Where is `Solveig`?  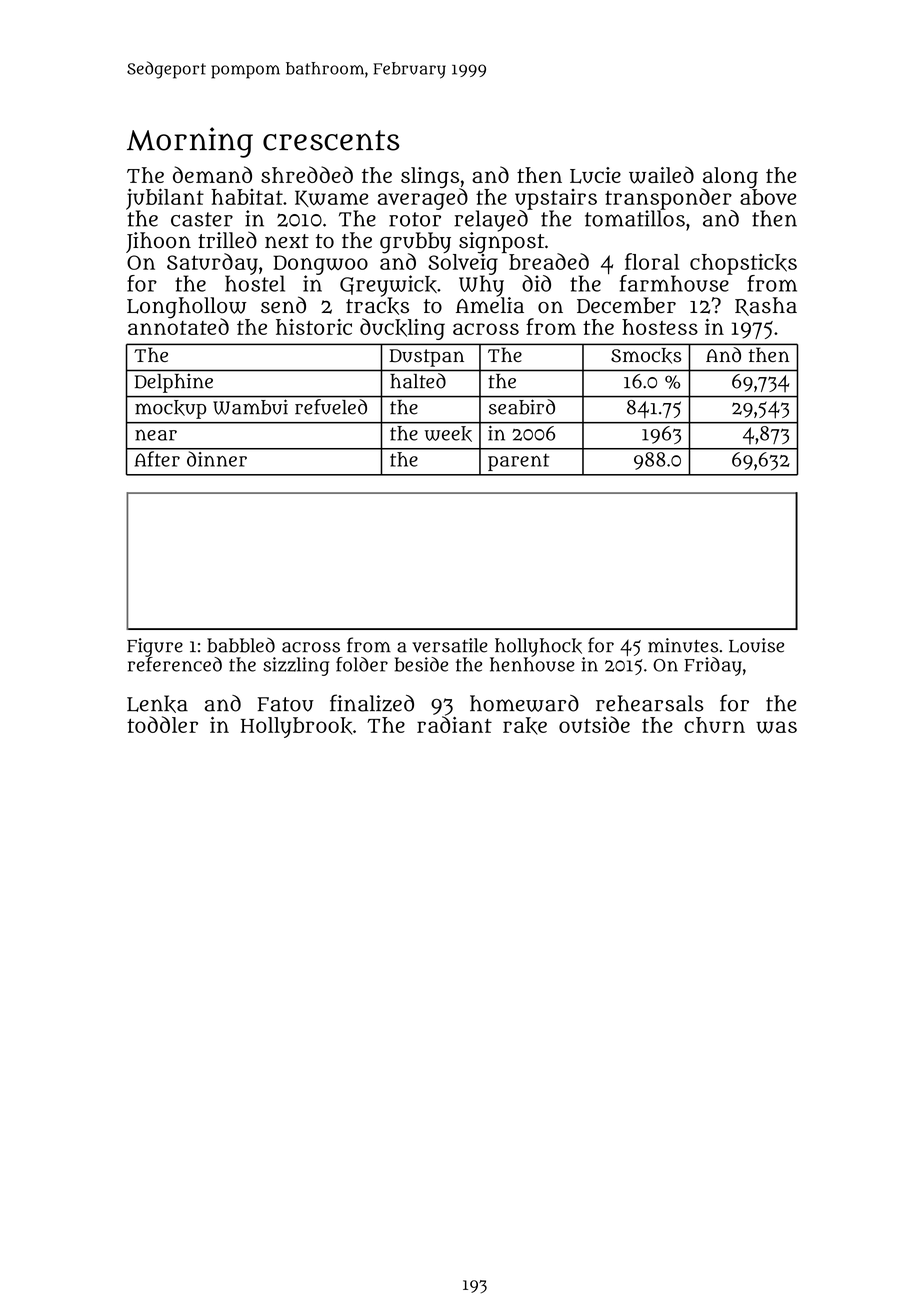 Solveig is located at coordinates (463, 264).
